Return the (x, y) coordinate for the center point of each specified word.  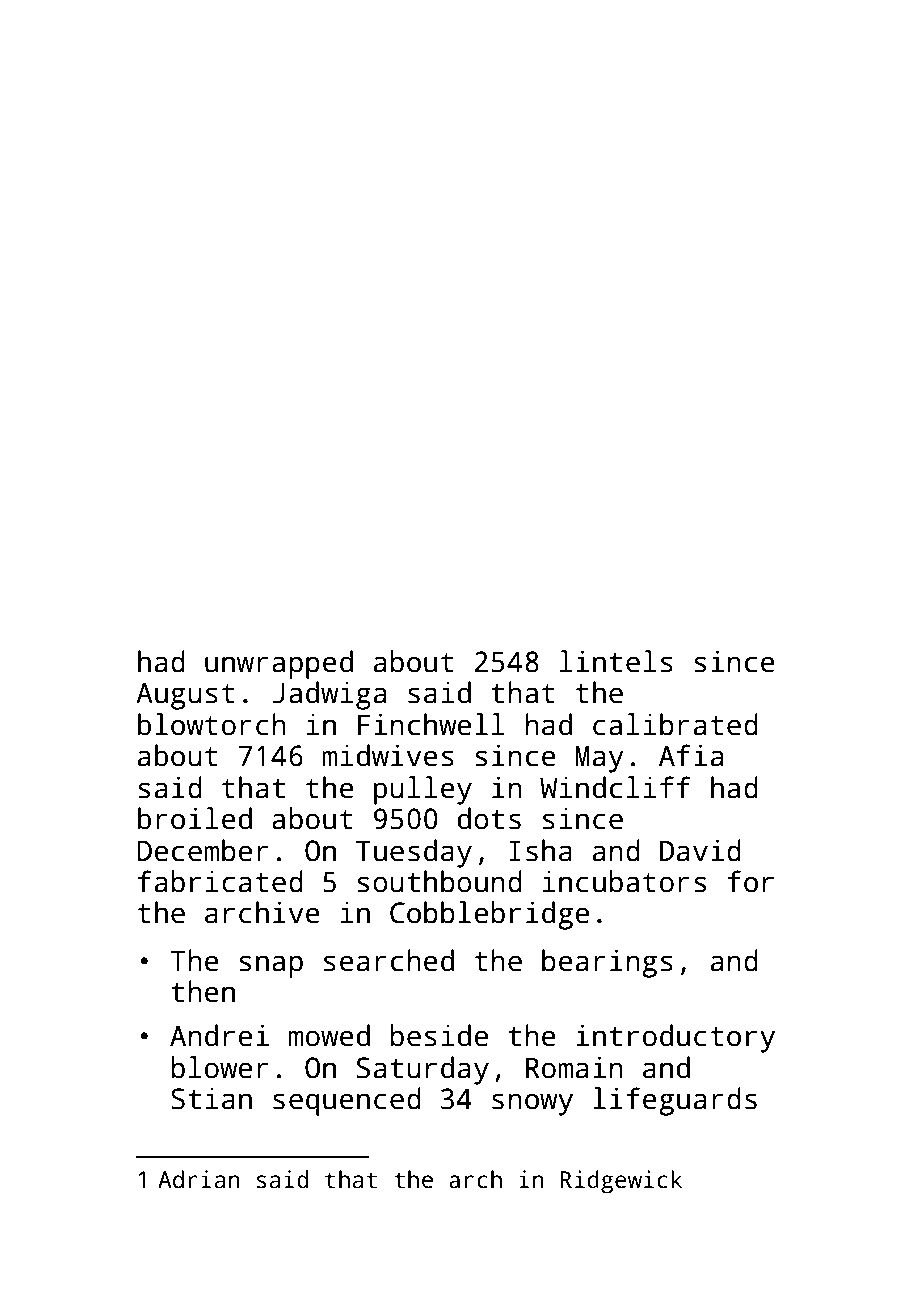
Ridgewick (621, 1182)
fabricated (220, 881)
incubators (624, 881)
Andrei (219, 1035)
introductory (675, 1038)
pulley (423, 790)
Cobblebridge (489, 915)
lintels (616, 661)
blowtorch (212, 724)
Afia (691, 755)
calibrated (675, 724)
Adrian (198, 1179)
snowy (532, 1104)
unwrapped (279, 664)
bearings (607, 963)
